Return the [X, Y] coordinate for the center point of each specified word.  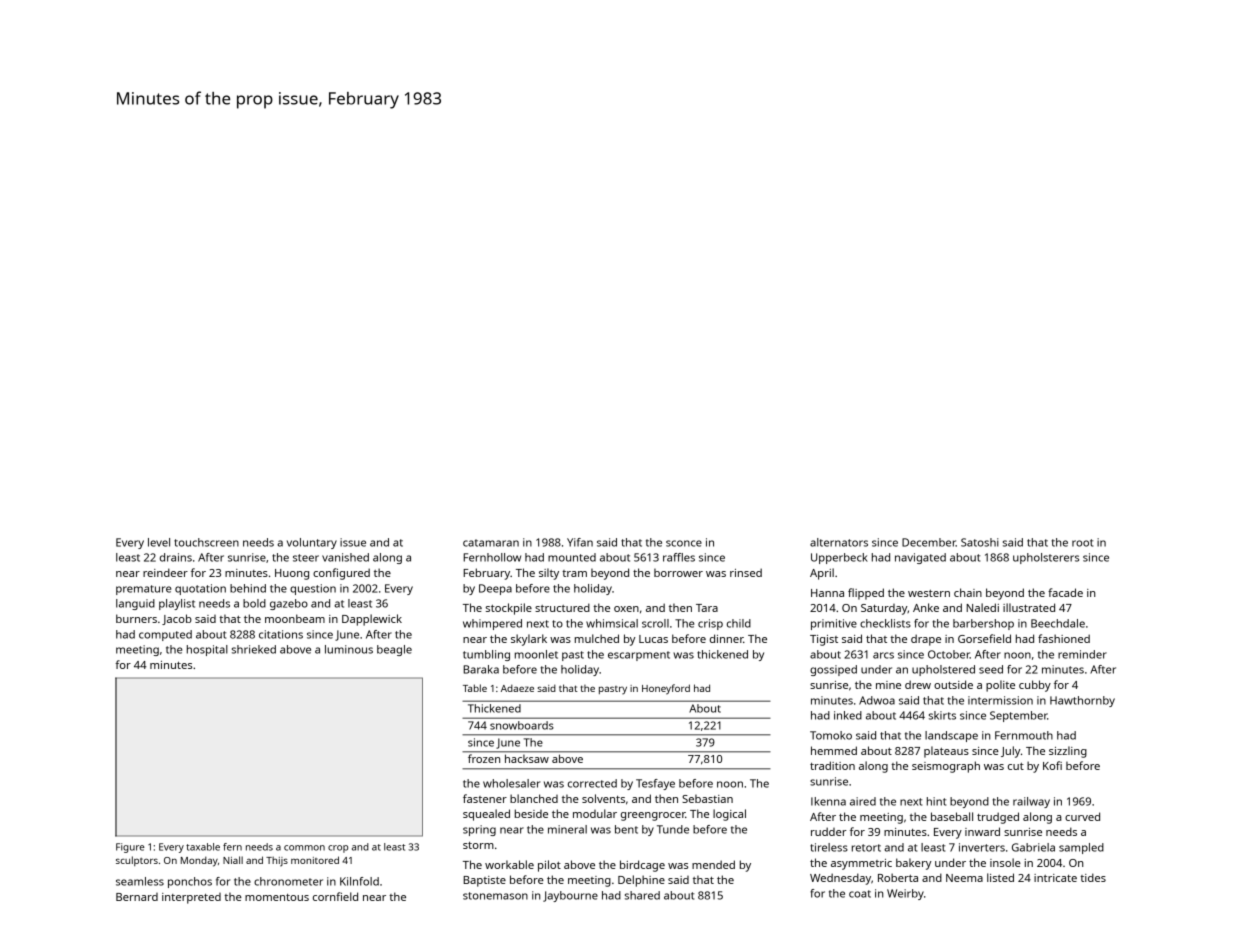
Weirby [905, 894]
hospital [207, 650]
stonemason [495, 896]
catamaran [491, 543]
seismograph [946, 767]
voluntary [312, 543]
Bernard [137, 897]
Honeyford [666, 689]
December [929, 542]
